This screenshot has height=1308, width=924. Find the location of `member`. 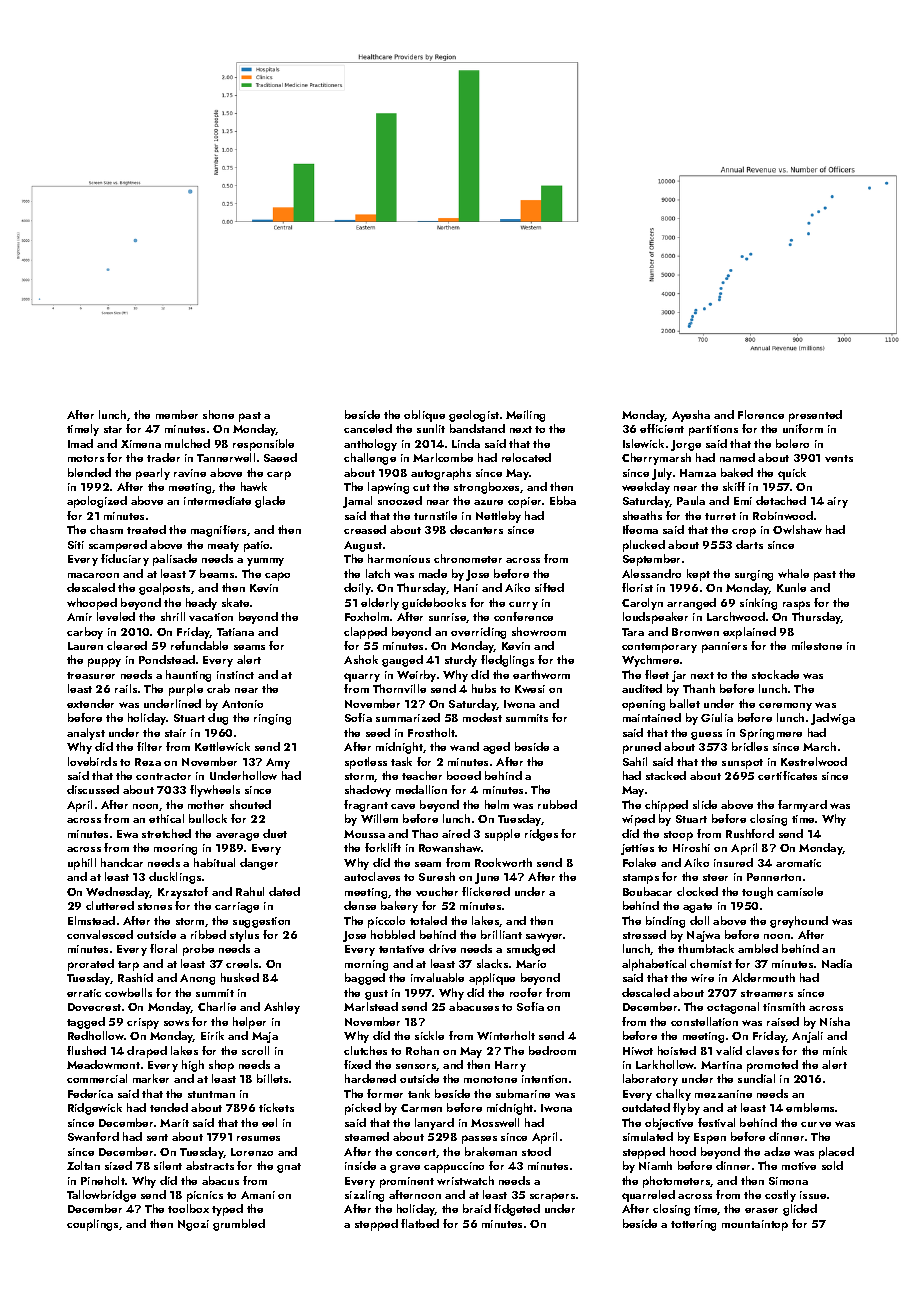

member is located at coordinates (177, 414).
